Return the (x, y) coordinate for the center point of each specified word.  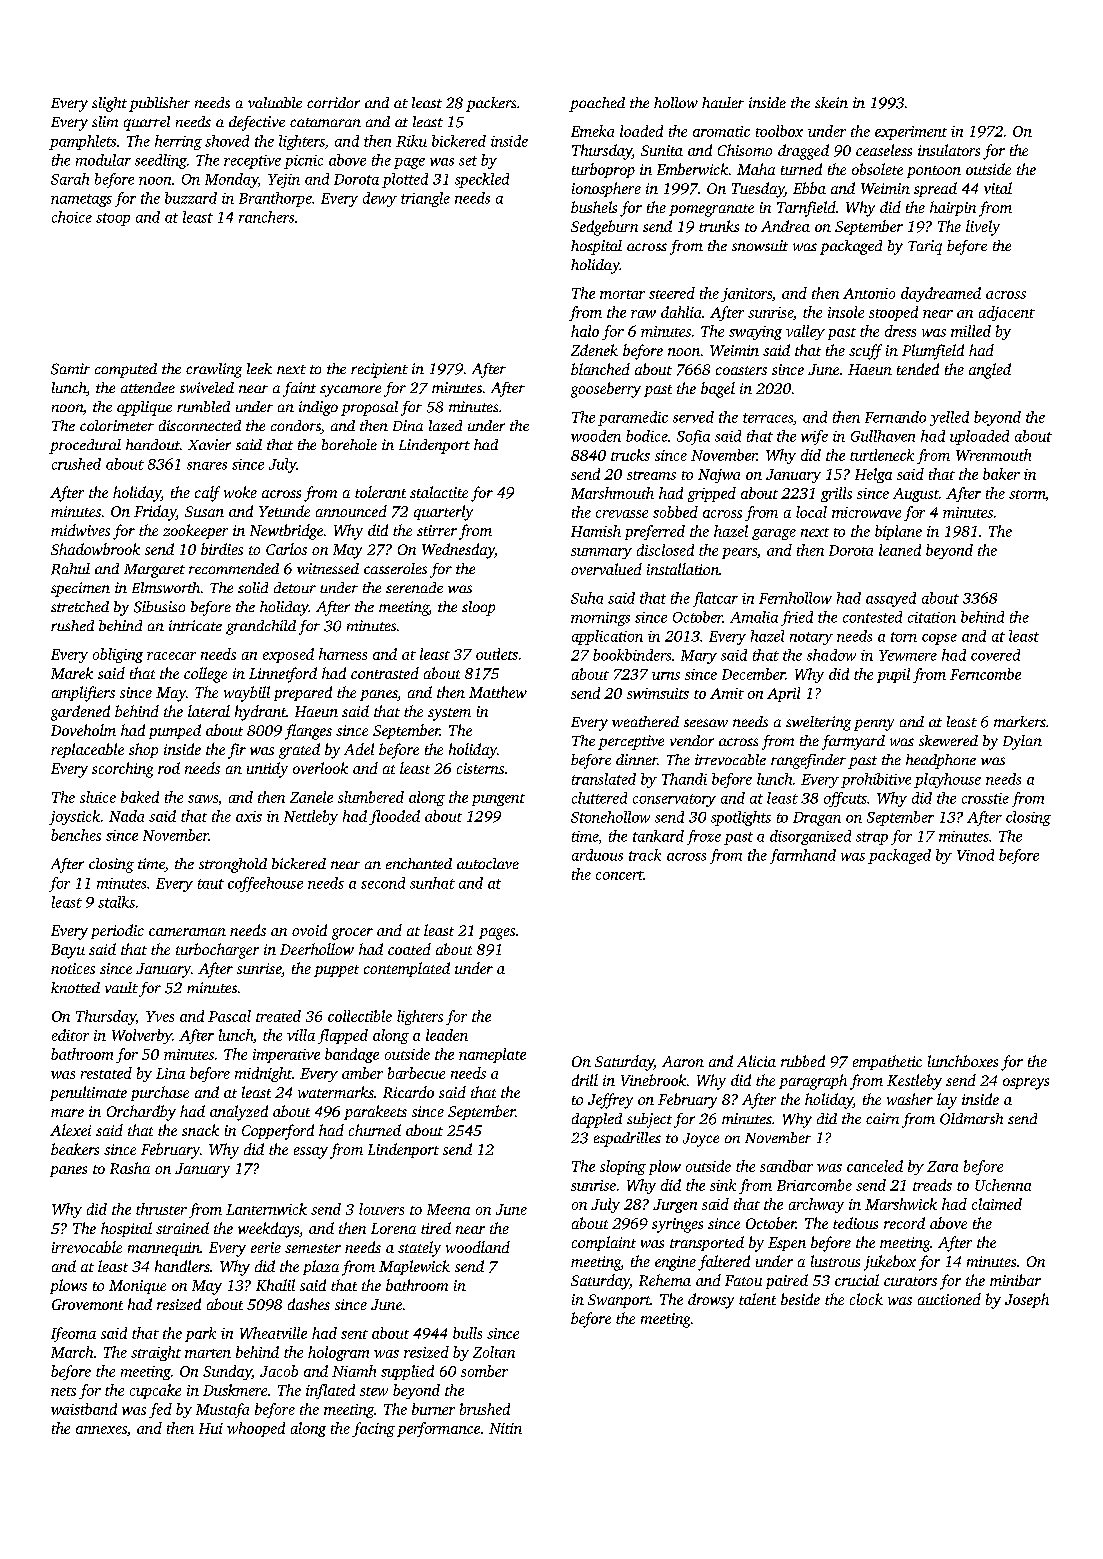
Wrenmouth (993, 455)
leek (259, 368)
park (200, 1334)
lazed (445, 425)
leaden (447, 1035)
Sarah (70, 179)
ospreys (1026, 1084)
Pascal (229, 1016)
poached (597, 104)
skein (831, 102)
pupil (893, 675)
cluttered (599, 798)
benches (76, 835)
